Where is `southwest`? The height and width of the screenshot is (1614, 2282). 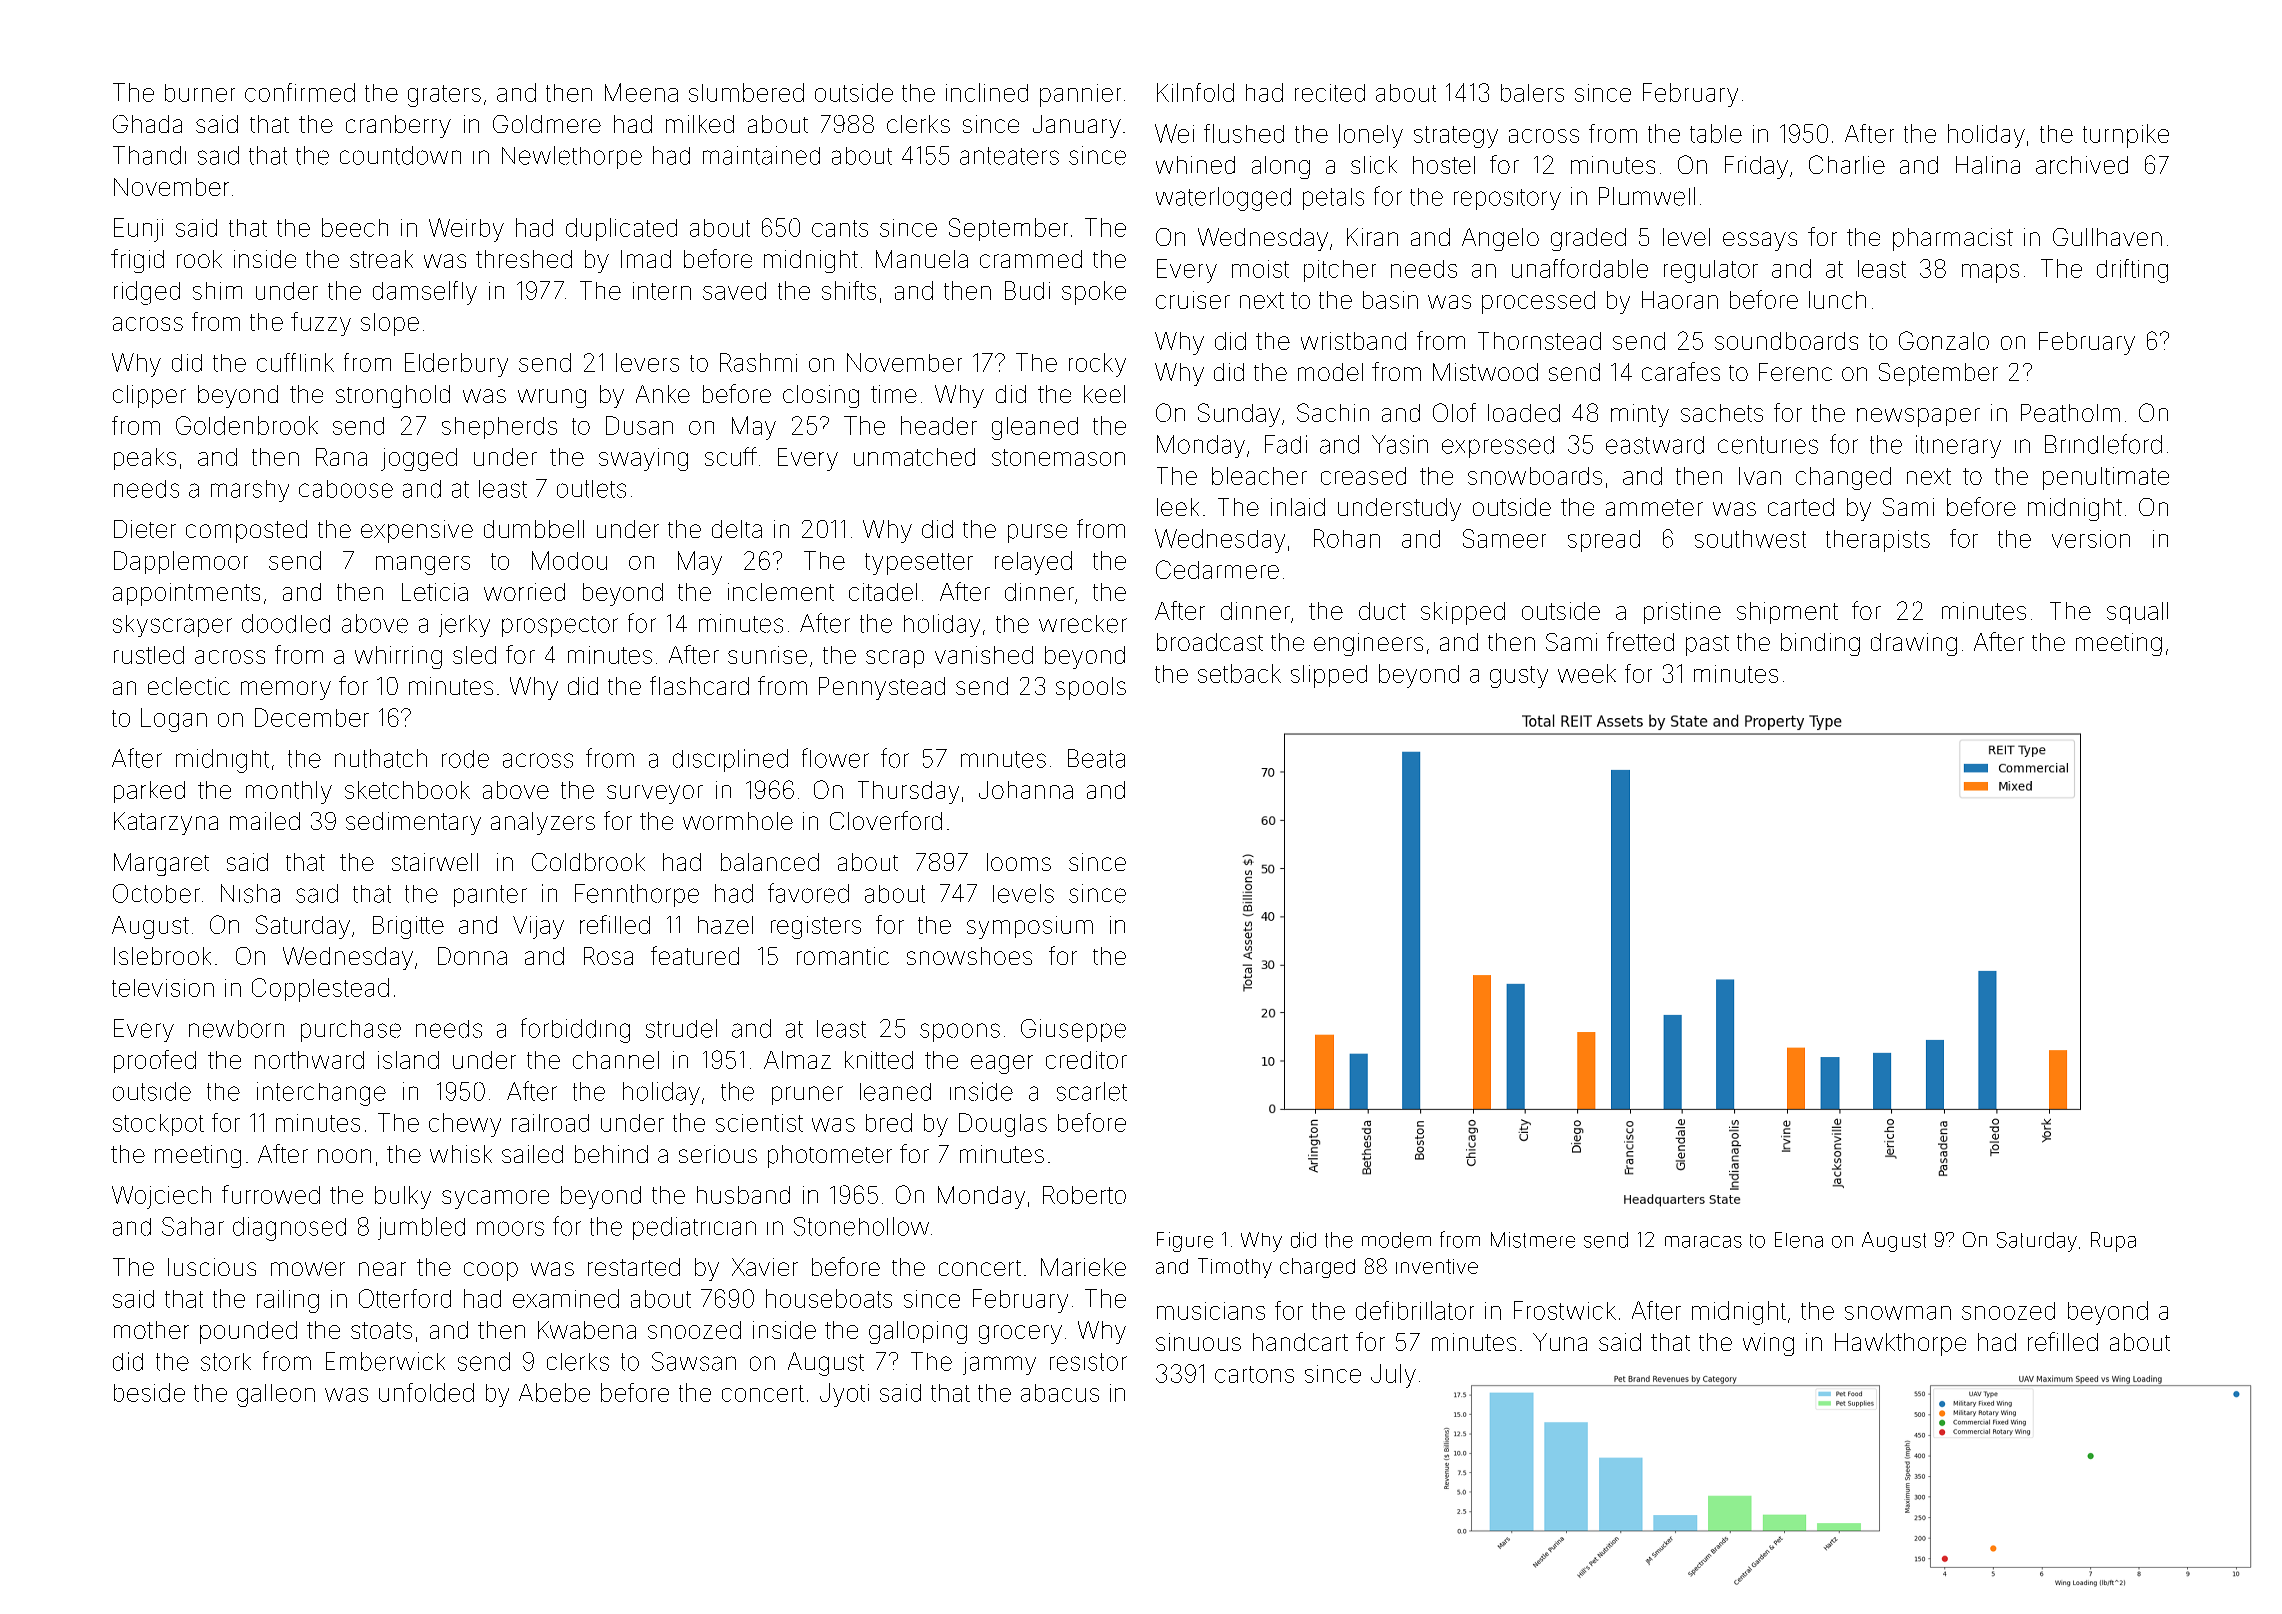
southwest is located at coordinates (1750, 539).
